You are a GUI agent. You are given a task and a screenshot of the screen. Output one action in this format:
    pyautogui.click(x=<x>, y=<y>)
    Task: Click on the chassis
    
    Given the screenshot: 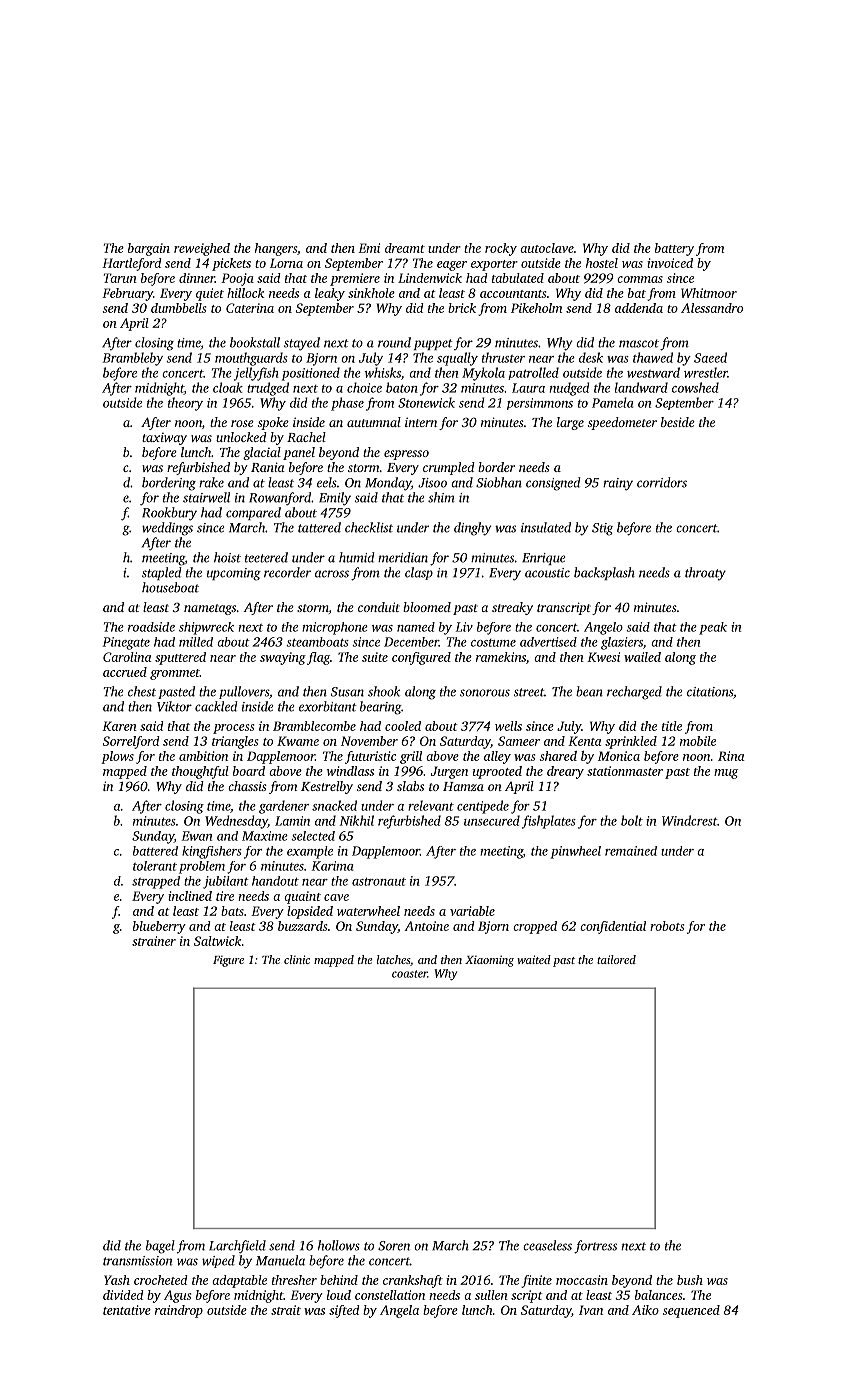 What is the action you would take?
    pyautogui.click(x=247, y=786)
